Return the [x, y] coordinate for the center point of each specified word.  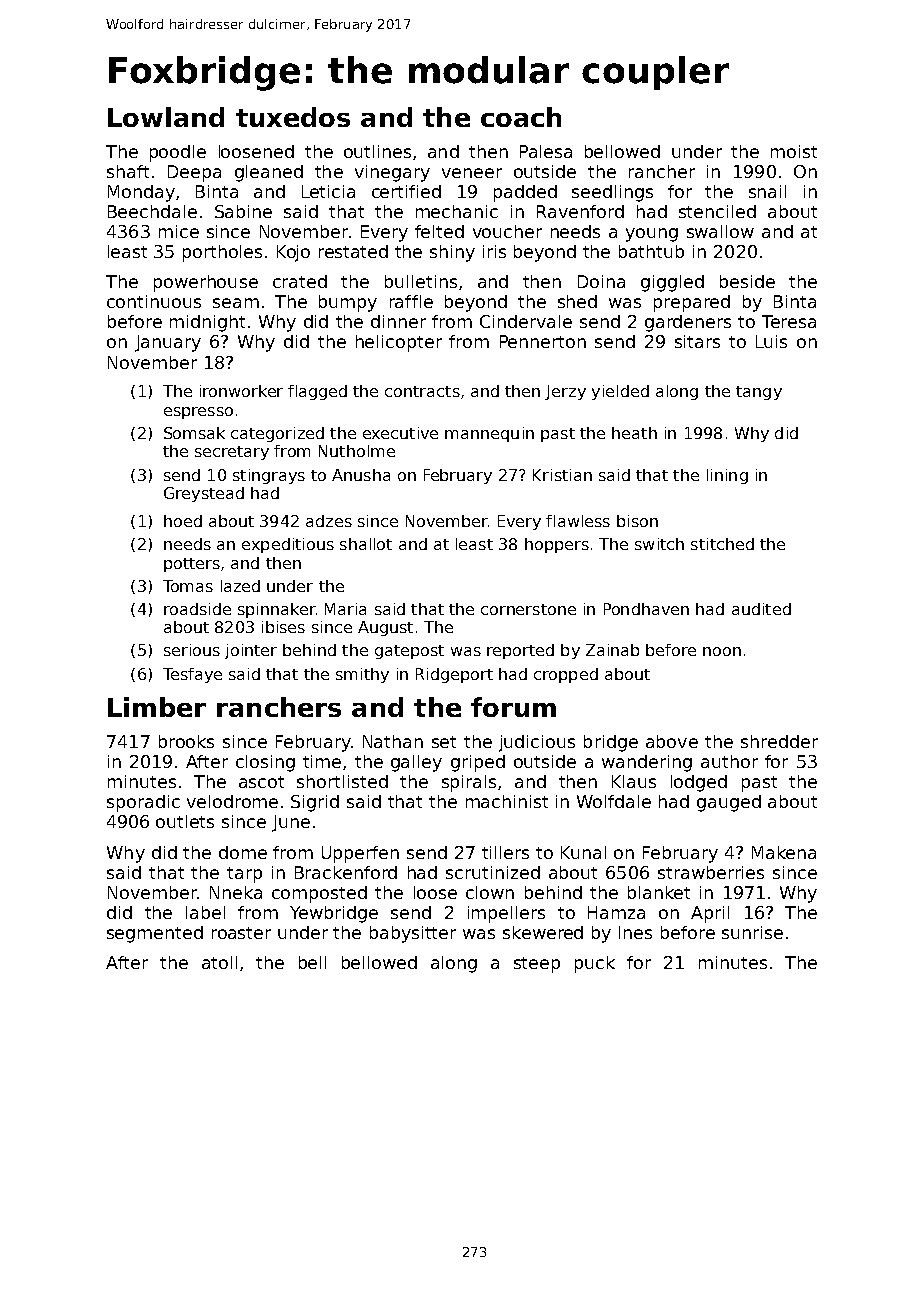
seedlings [612, 193]
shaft [128, 171]
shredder [779, 741]
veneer [472, 173]
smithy [362, 675]
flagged [317, 392]
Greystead [204, 494]
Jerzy [565, 392]
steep [537, 965]
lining [727, 476]
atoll [219, 962]
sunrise [752, 932]
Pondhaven [646, 609]
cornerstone [528, 609]
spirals [469, 783]
